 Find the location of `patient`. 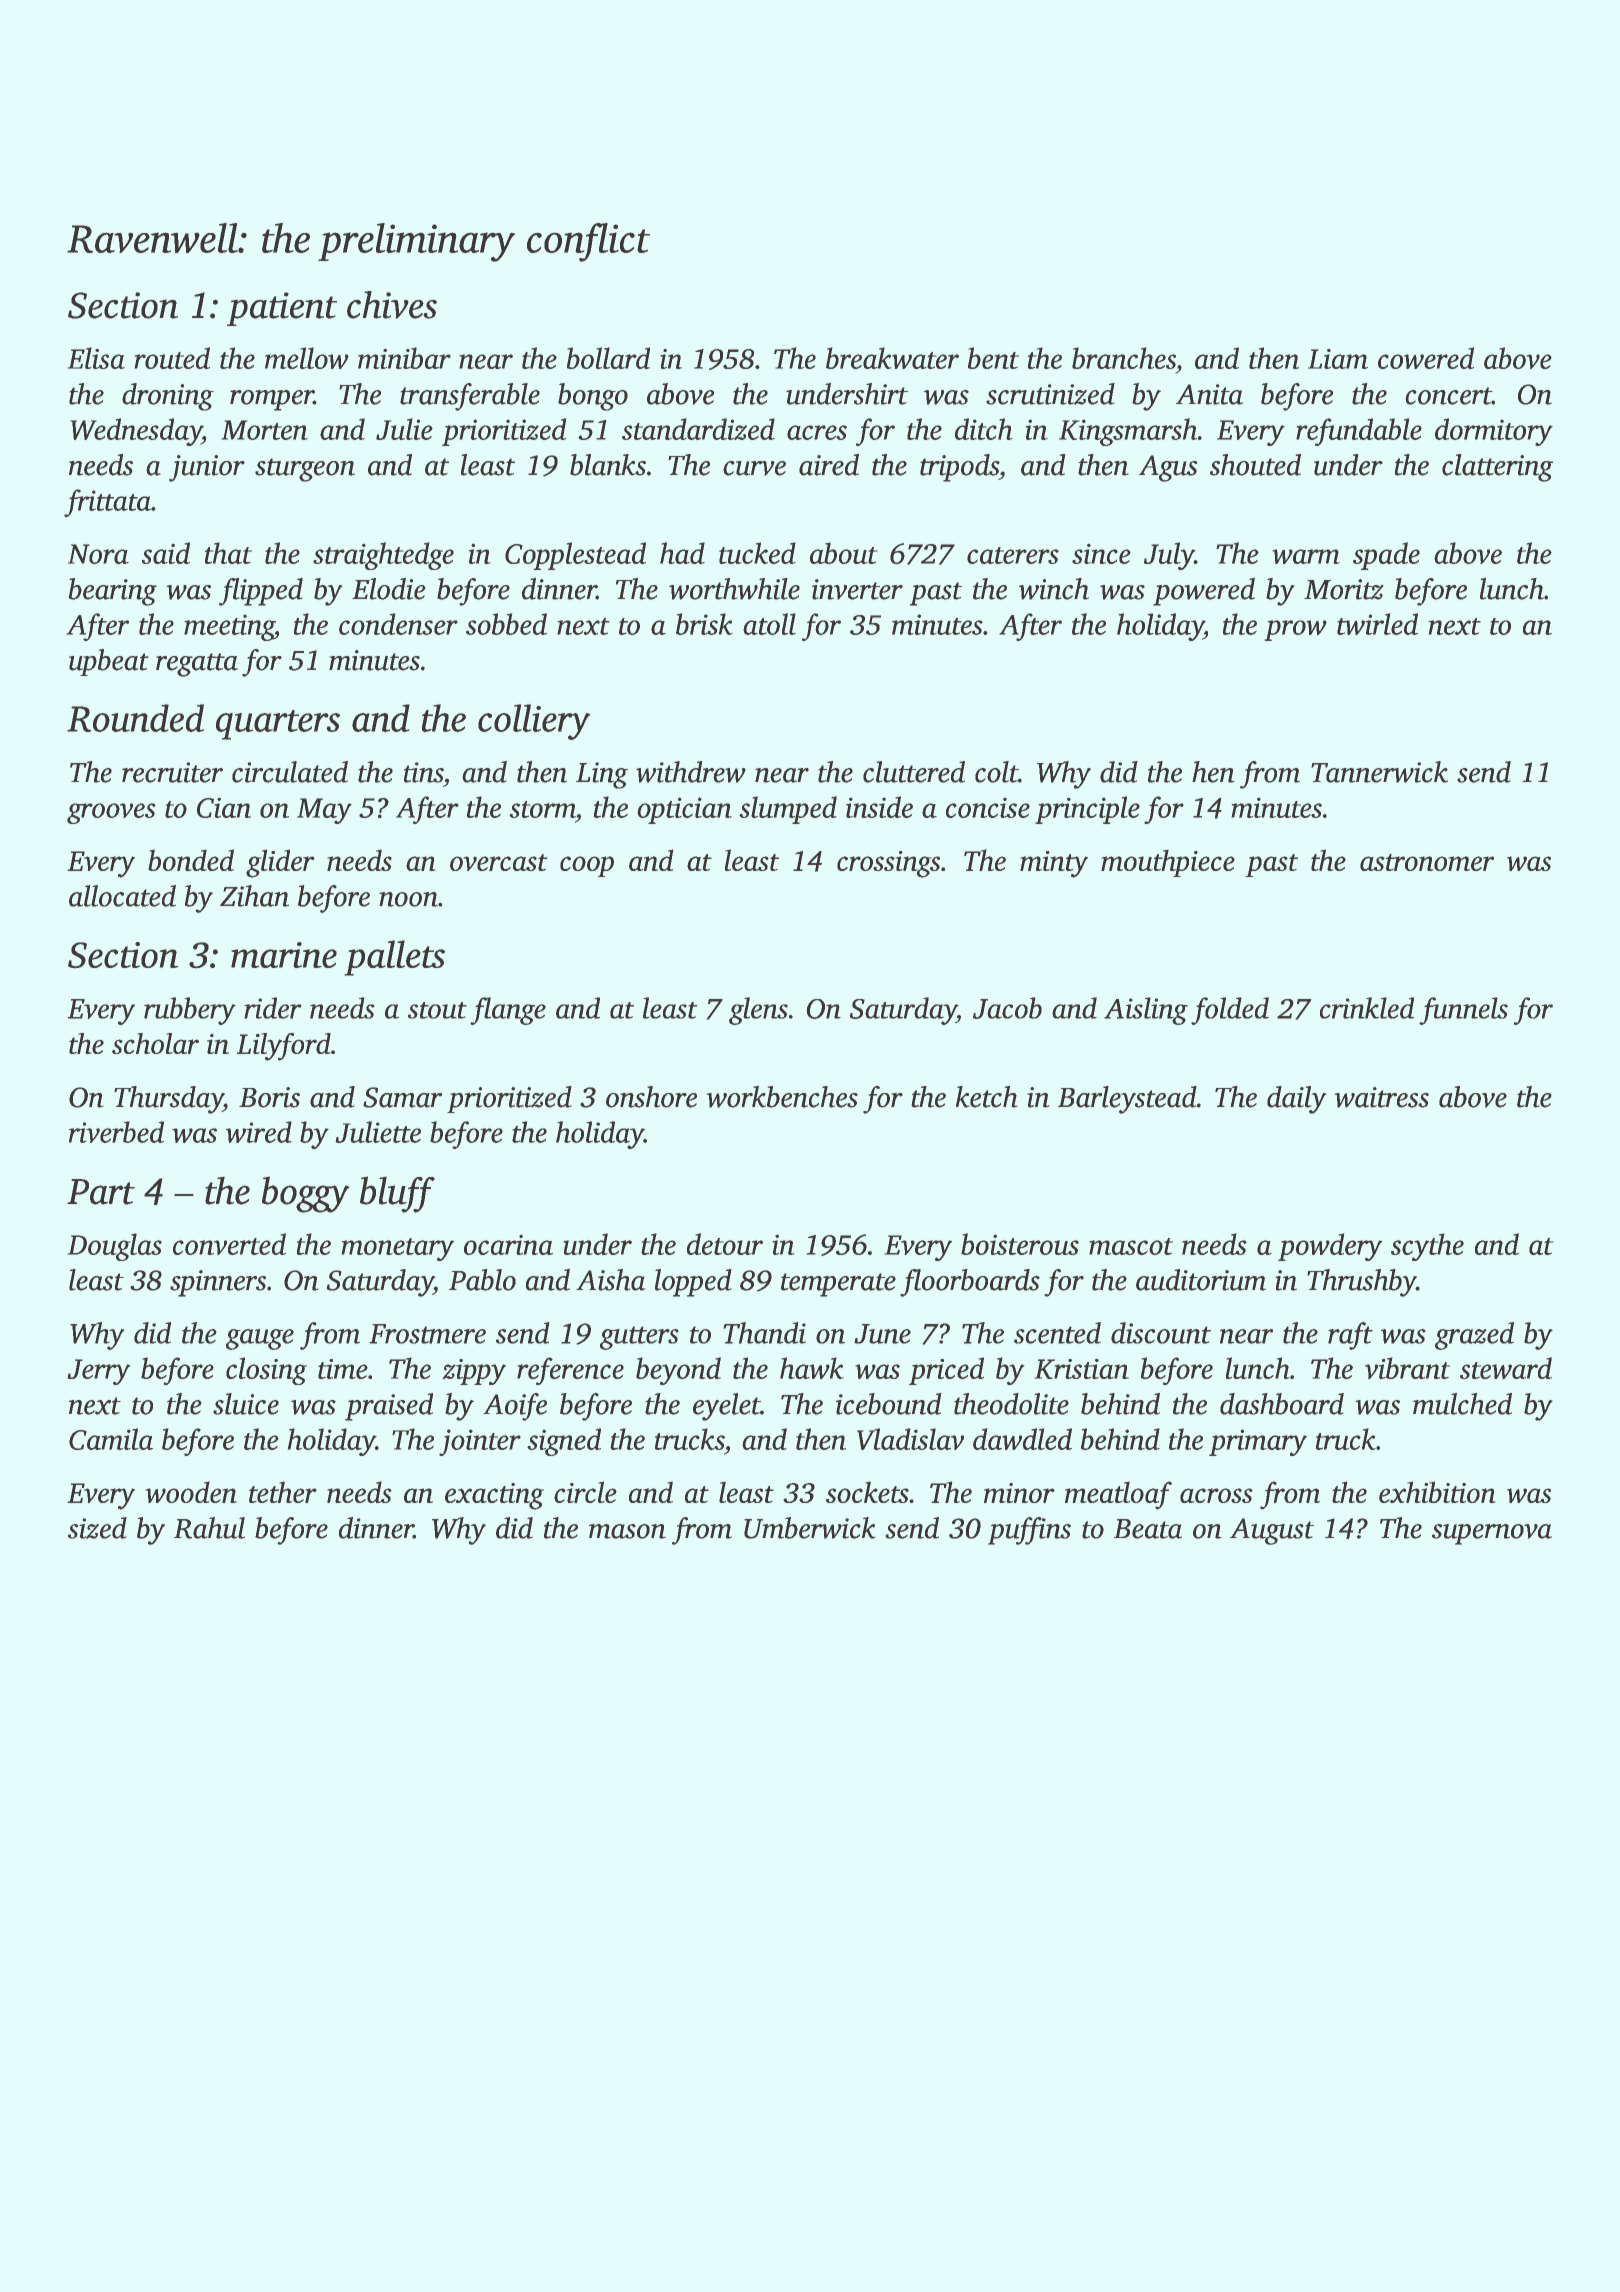

patient is located at coordinates (282, 309).
